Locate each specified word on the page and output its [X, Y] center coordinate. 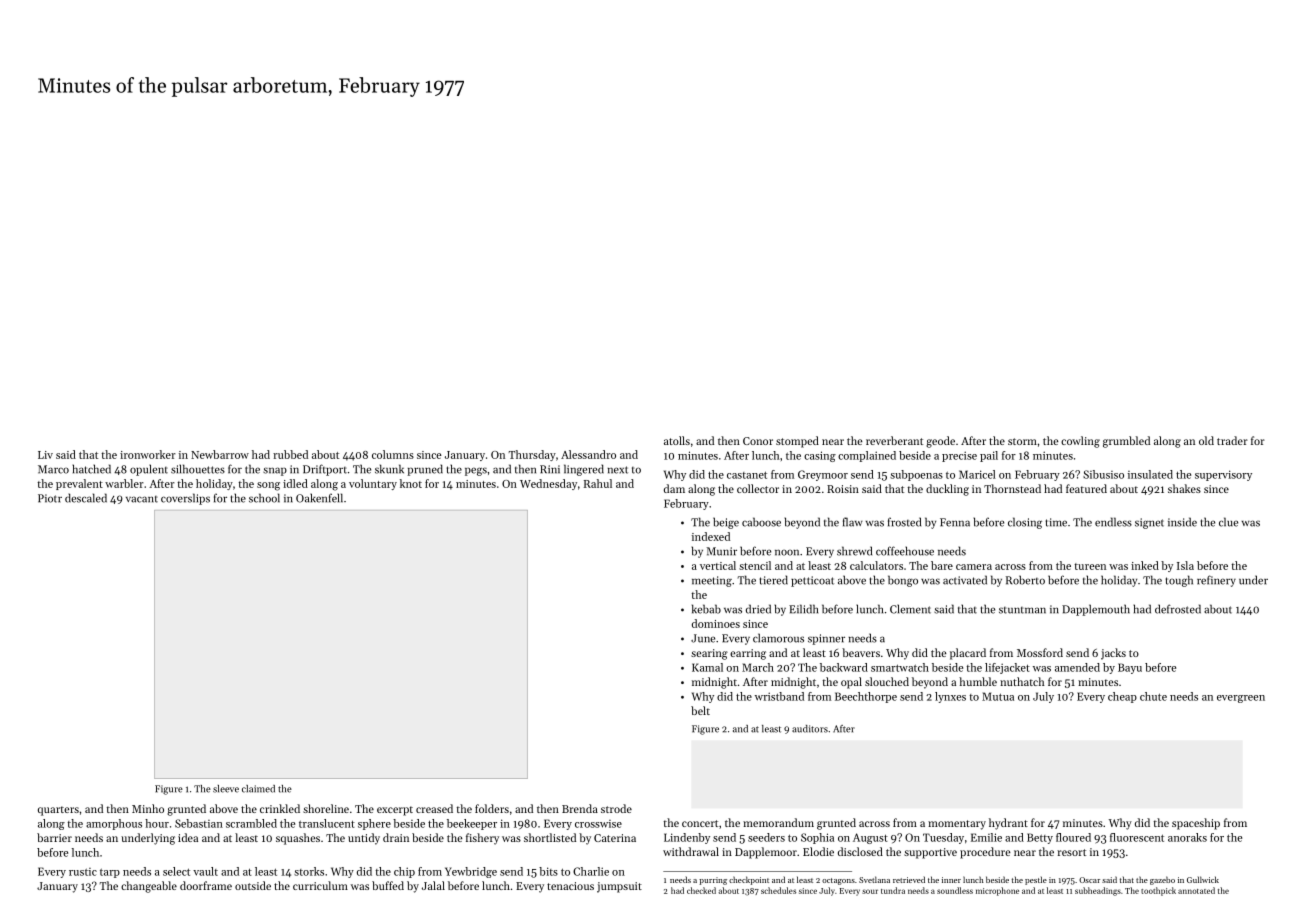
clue [1228, 522]
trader [1232, 440]
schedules [778, 890]
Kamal [707, 667]
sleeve [226, 789]
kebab [706, 609]
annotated [1196, 890]
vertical [718, 565]
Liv [45, 455]
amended [1077, 667]
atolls [677, 440]
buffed [388, 885]
